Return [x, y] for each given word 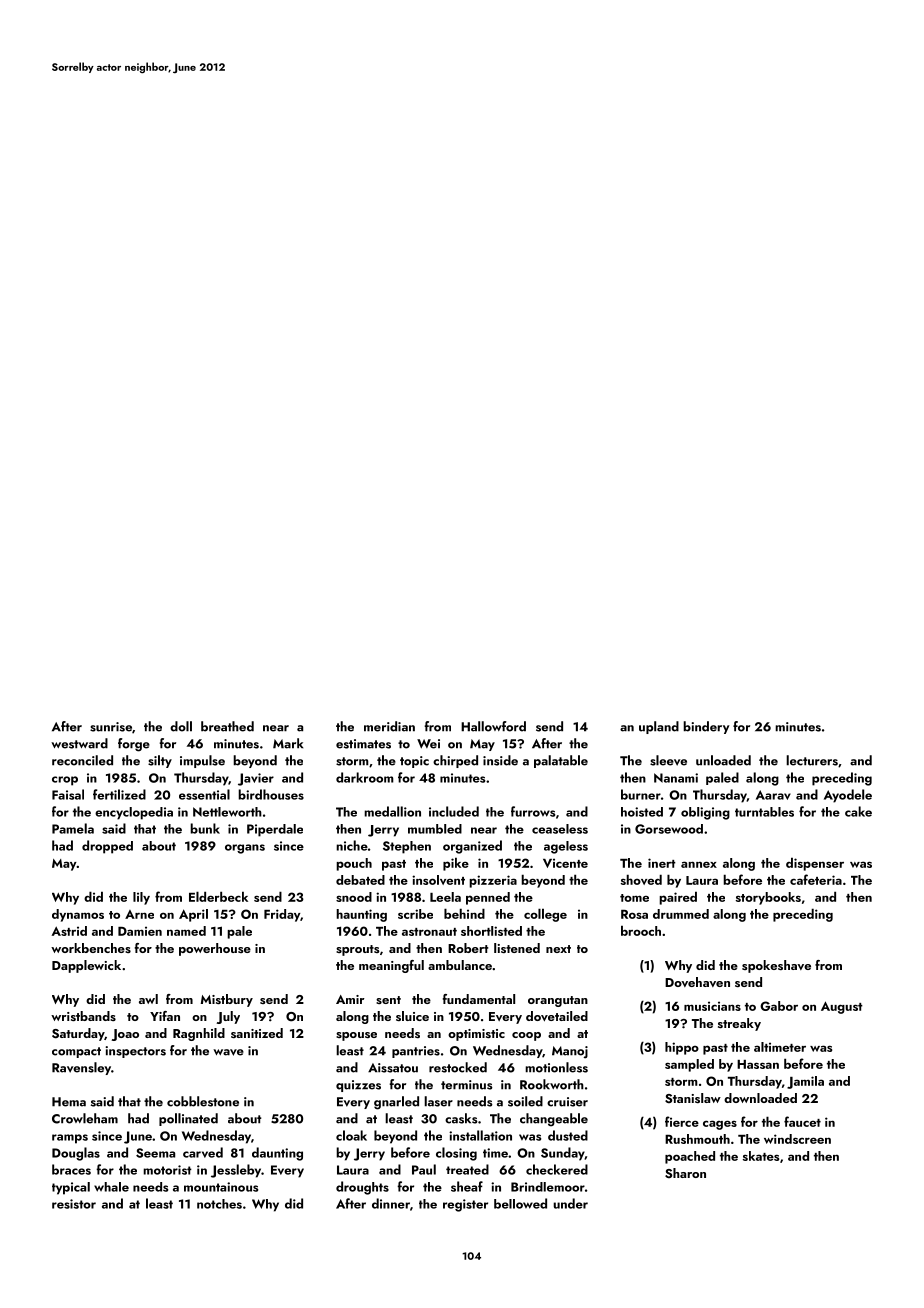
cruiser [567, 1102]
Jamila [805, 1082]
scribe [415, 914]
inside [500, 760]
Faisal [68, 794]
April [193, 915]
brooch [641, 930]
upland [659, 727]
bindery [706, 727]
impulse [202, 761]
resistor [74, 1204]
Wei [428, 744]
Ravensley [81, 1068]
